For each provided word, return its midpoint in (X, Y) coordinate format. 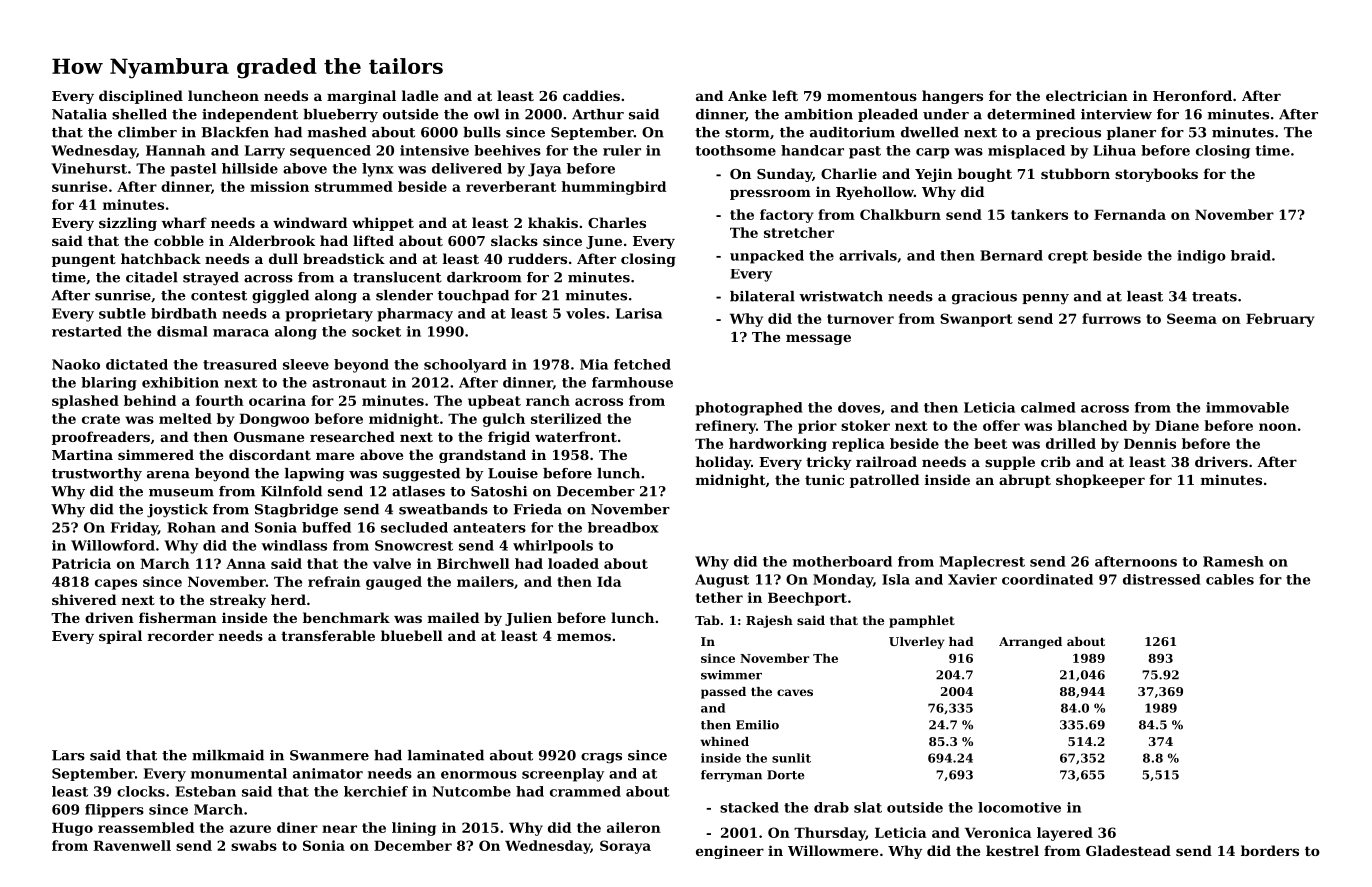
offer (1001, 425)
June (604, 242)
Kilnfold (291, 491)
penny (1045, 299)
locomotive (1019, 807)
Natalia (79, 114)
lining (414, 829)
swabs (254, 845)
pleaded (888, 115)
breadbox (623, 527)
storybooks (1156, 175)
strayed (211, 278)
